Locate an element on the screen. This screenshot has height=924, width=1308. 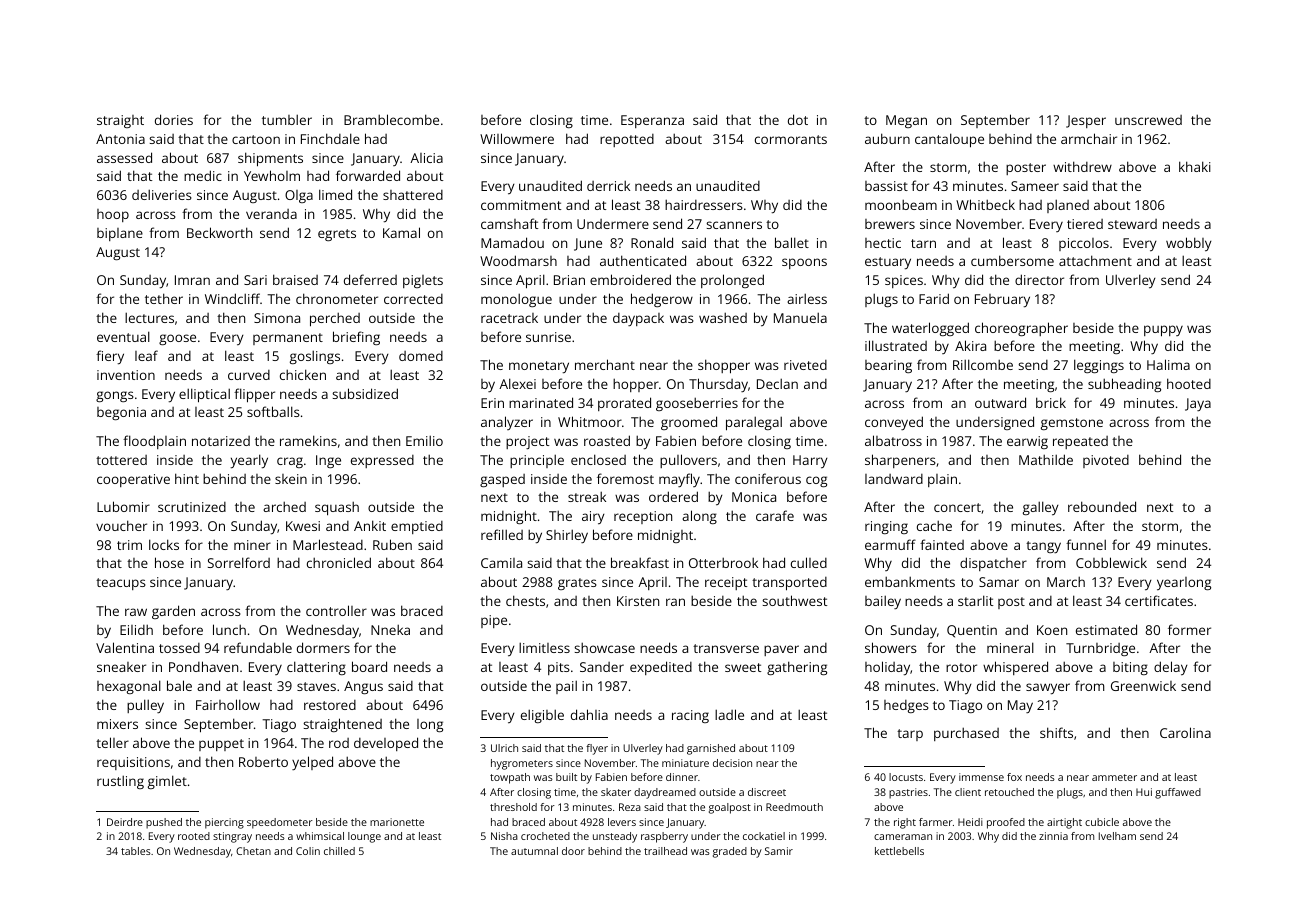
Kirsten is located at coordinates (638, 601).
